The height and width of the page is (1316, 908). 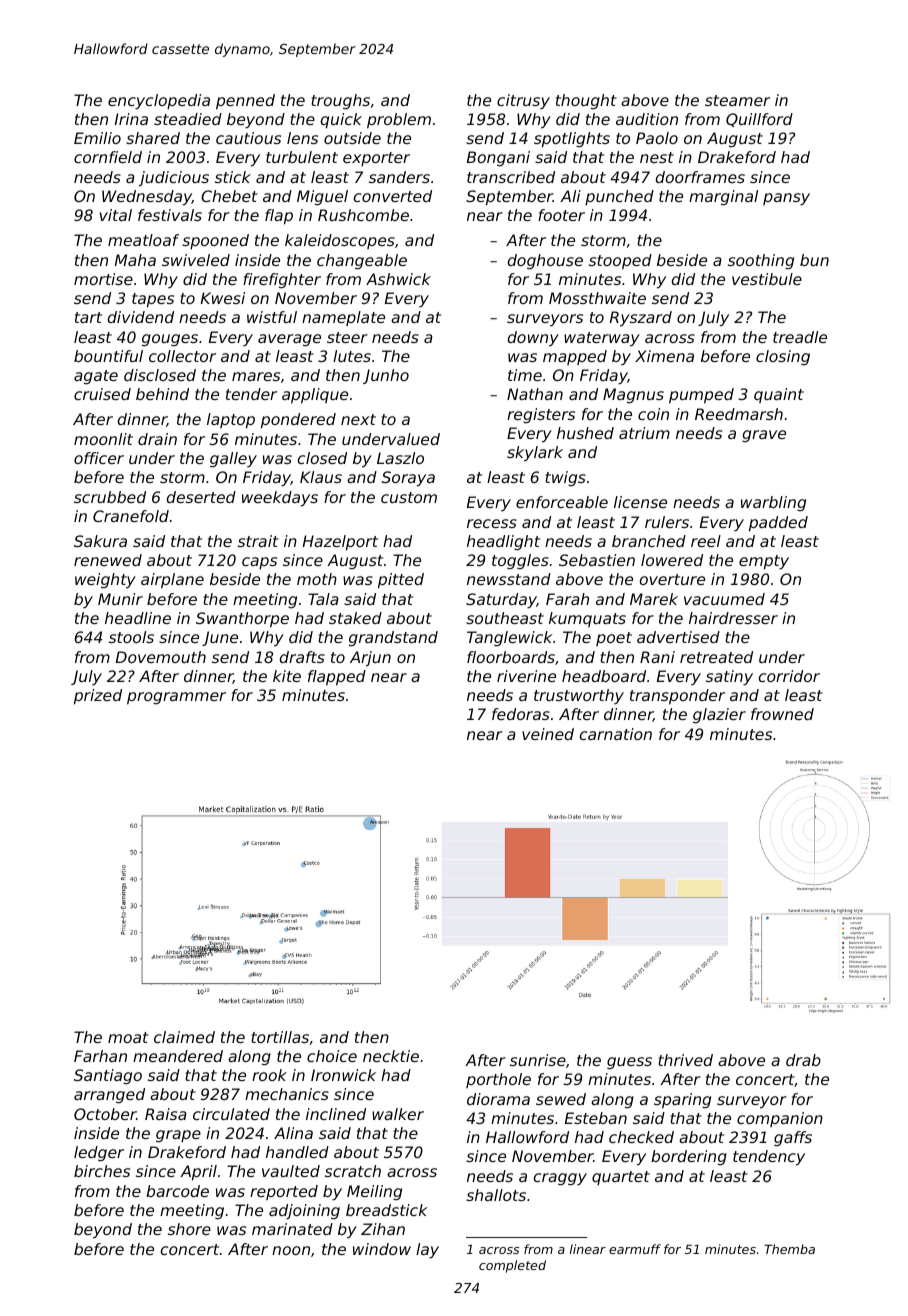 I want to click on citrusy, so click(x=523, y=101).
